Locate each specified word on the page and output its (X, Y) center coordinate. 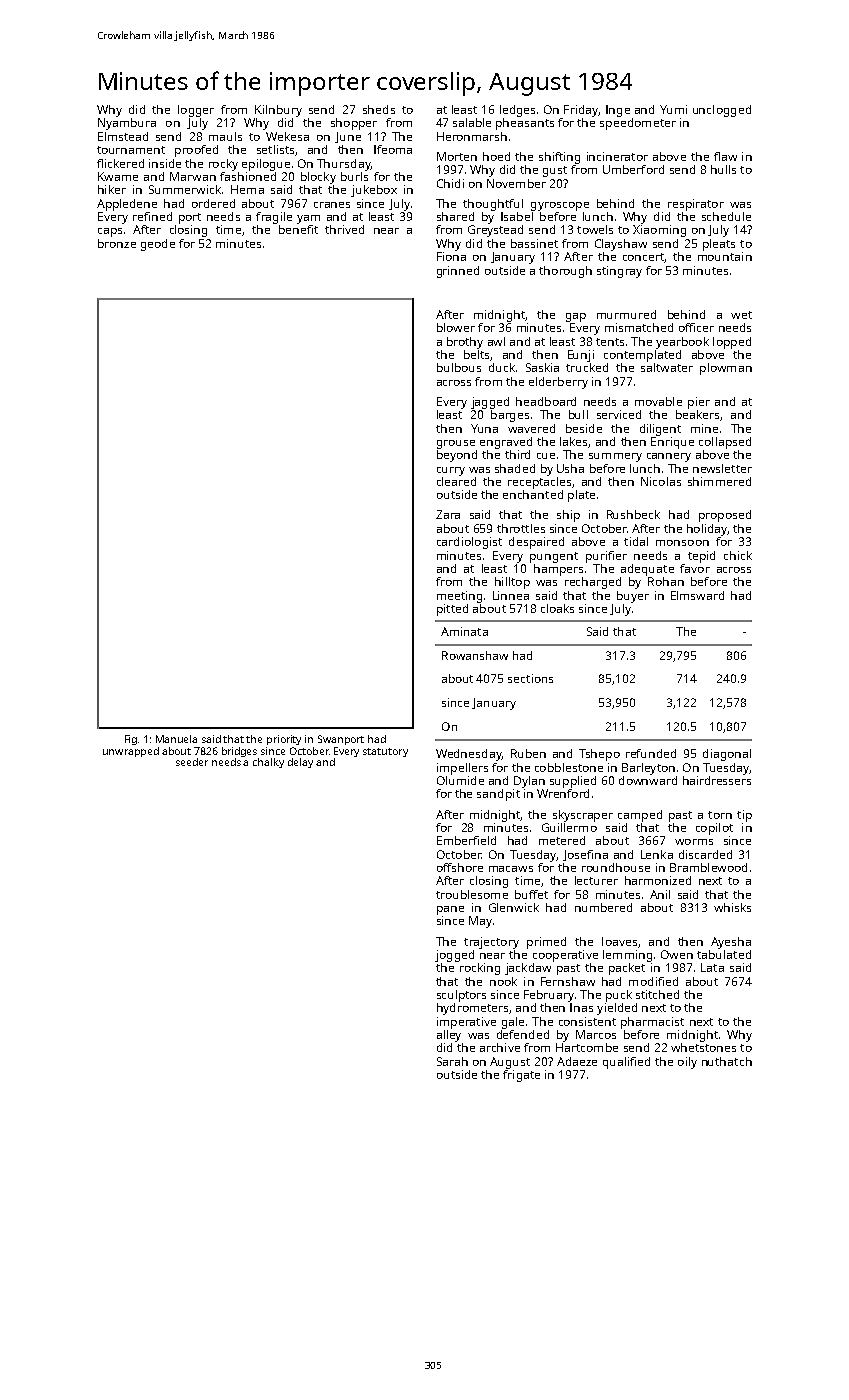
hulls (723, 169)
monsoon (682, 543)
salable (472, 122)
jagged (490, 403)
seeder (192, 762)
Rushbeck (633, 514)
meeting (459, 597)
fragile (274, 218)
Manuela (176, 739)
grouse (456, 444)
